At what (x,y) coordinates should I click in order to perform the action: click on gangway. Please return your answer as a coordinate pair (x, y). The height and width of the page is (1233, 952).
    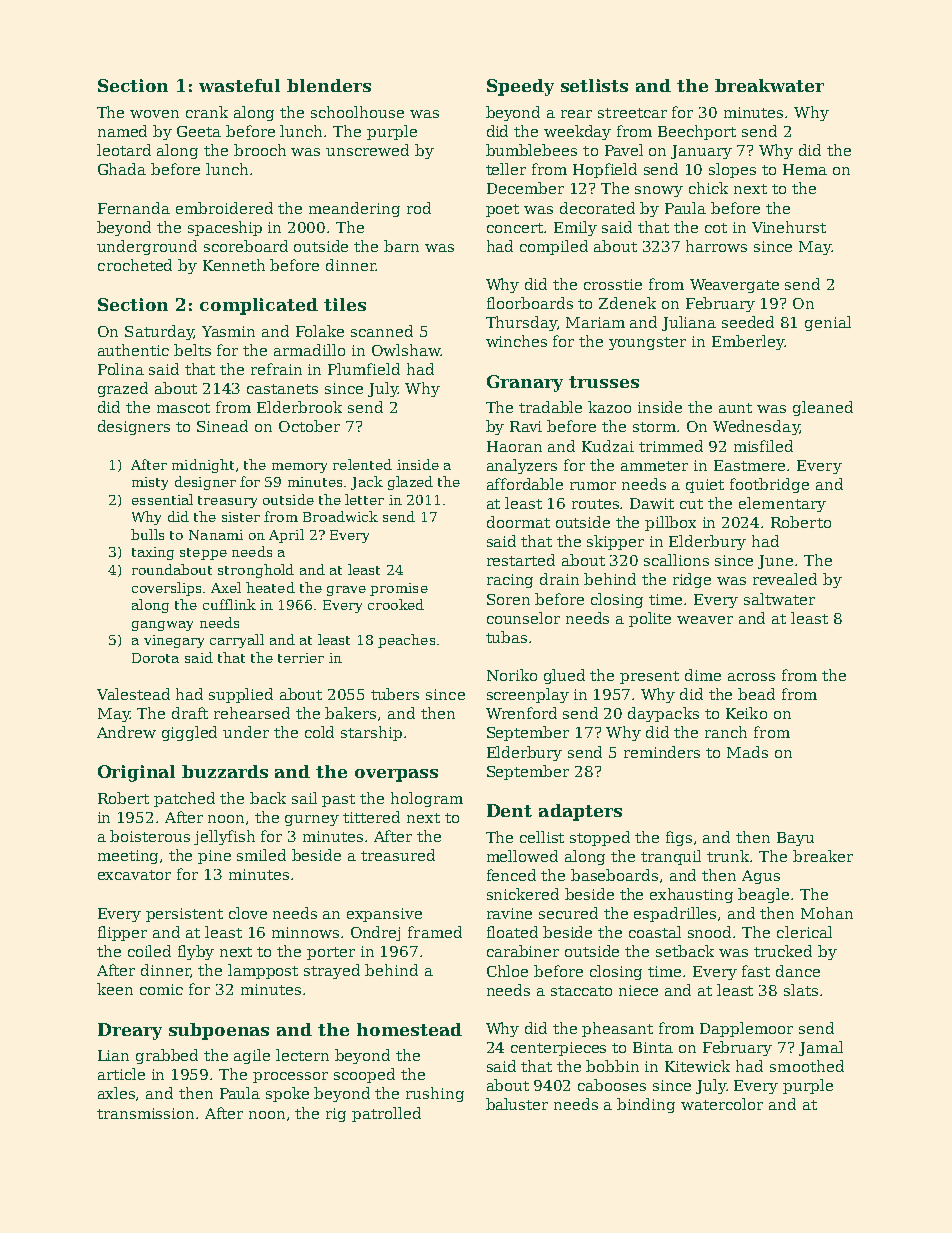
    Looking at the image, I should click on (162, 626).
